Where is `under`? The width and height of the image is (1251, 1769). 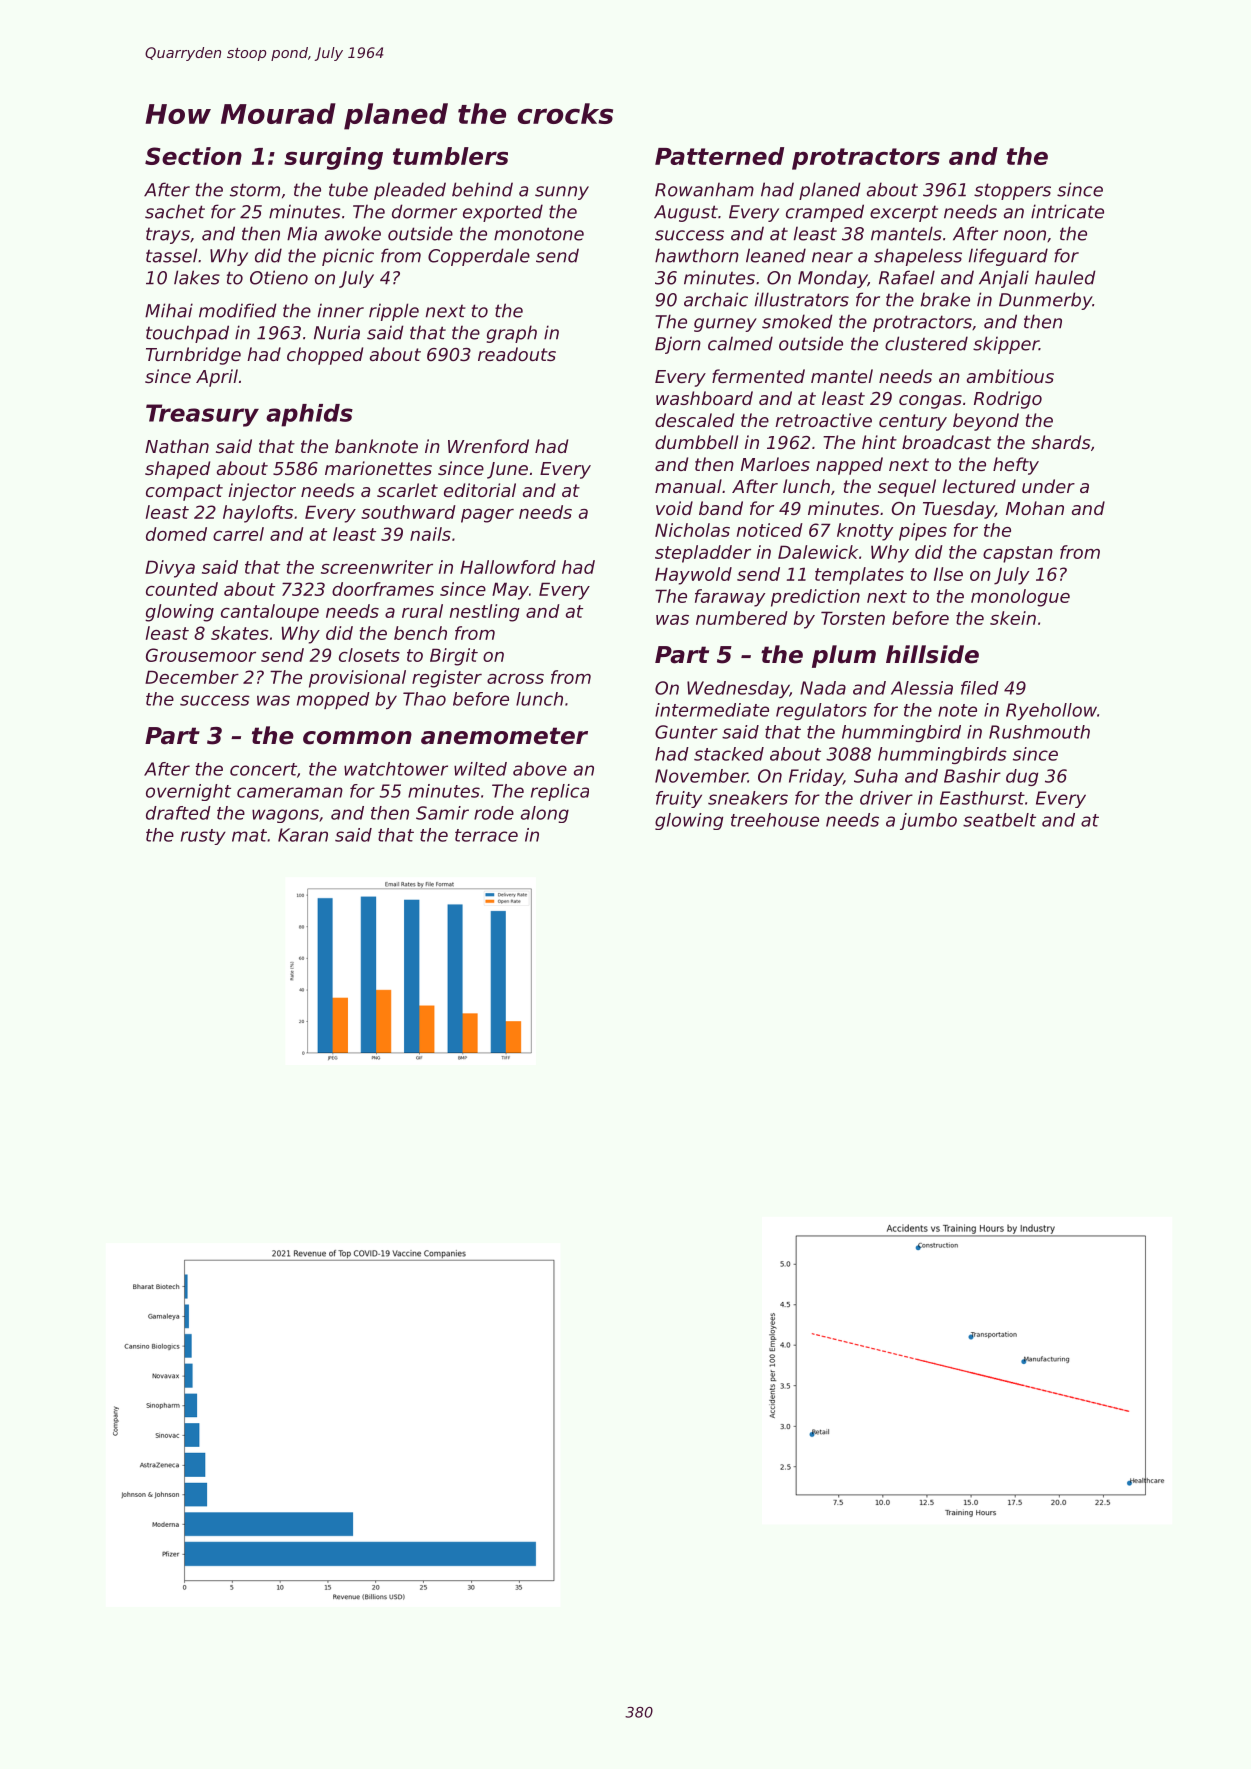
under is located at coordinates (1048, 486).
